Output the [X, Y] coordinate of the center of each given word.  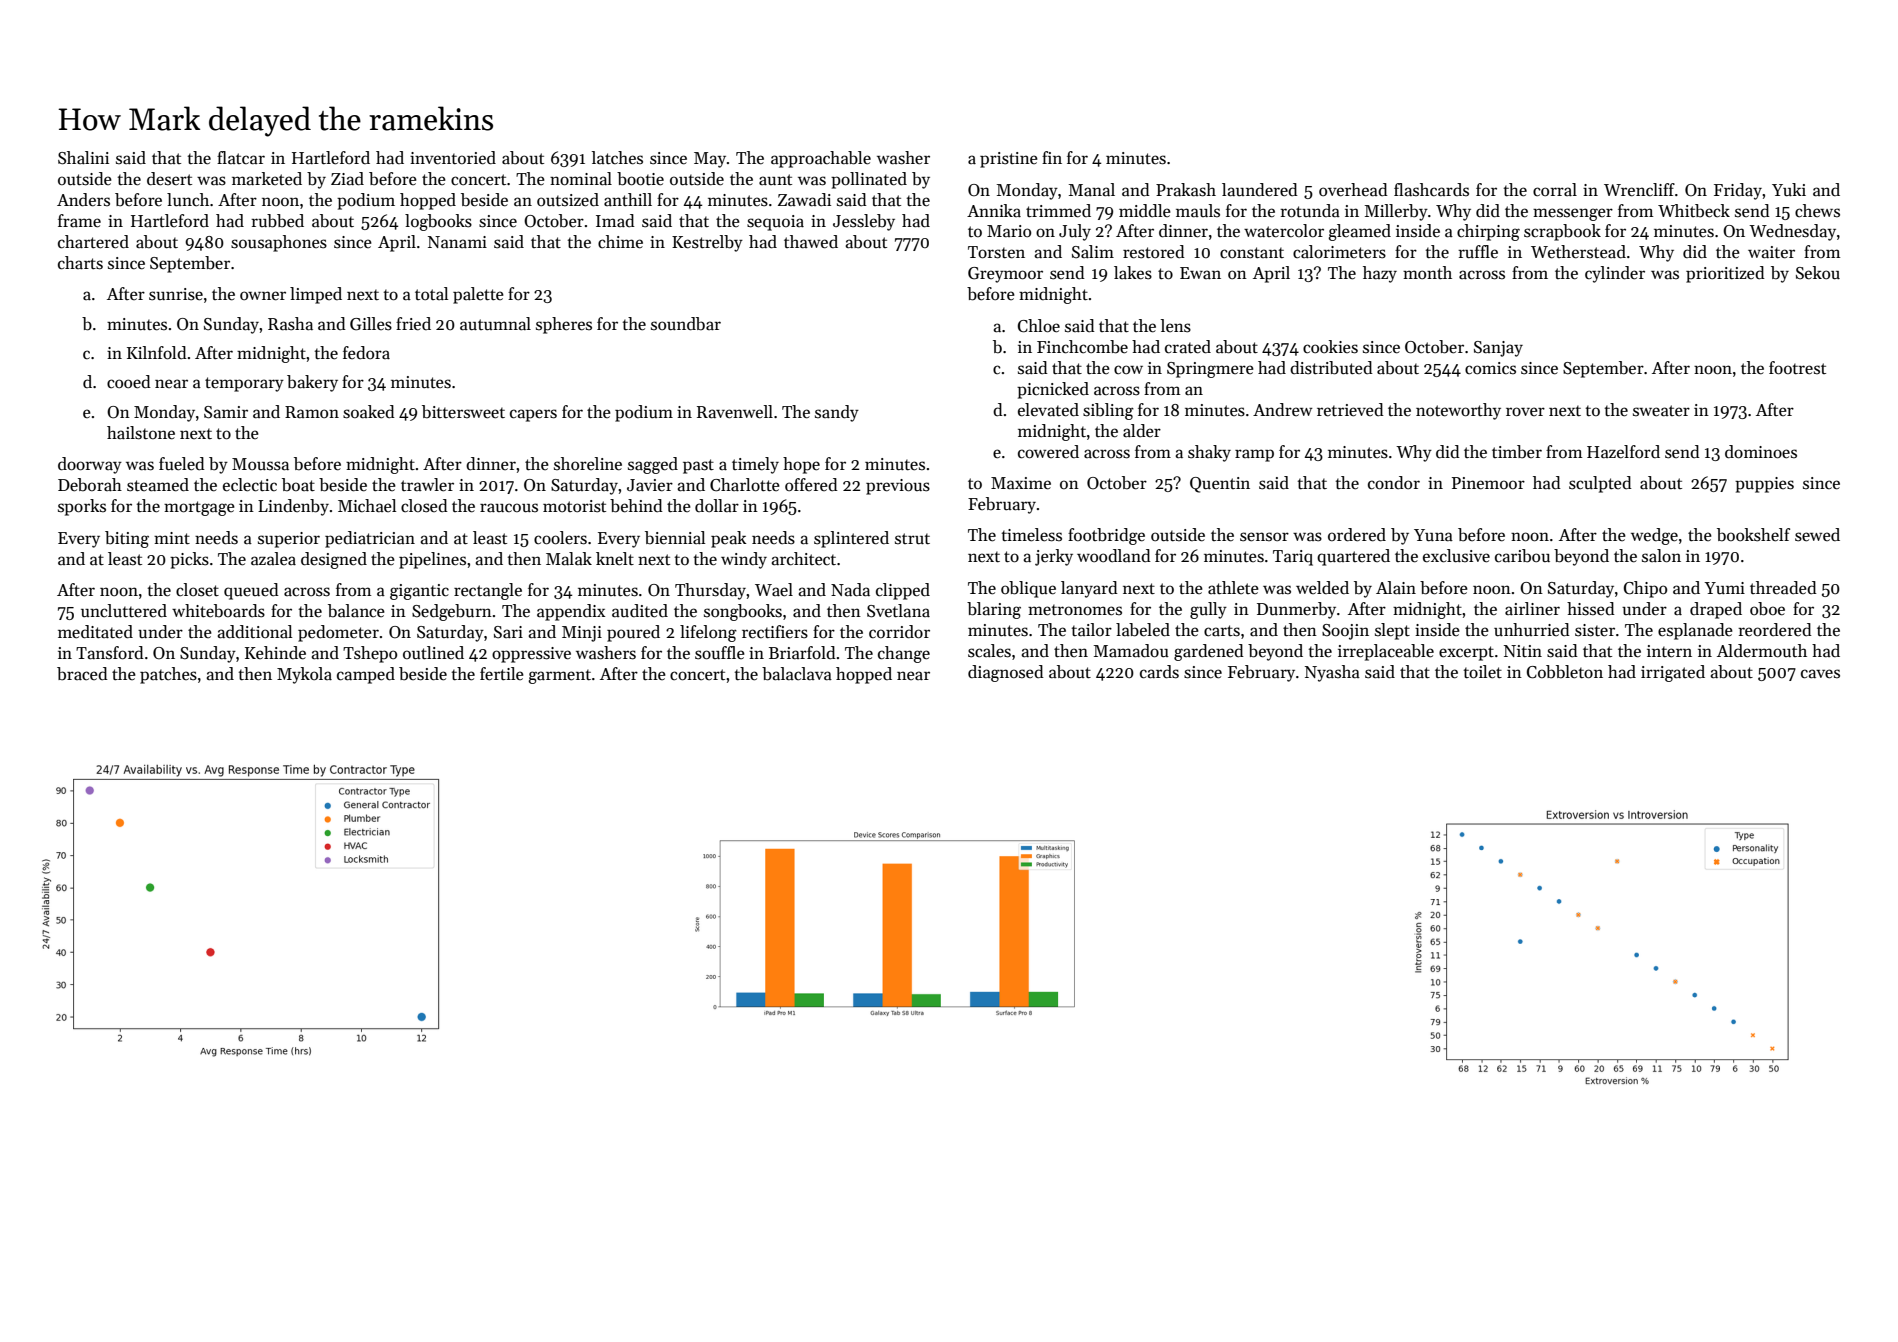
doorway [90, 465]
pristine [1009, 160]
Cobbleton [1565, 672]
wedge [1654, 536]
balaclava [797, 674]
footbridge [1106, 536]
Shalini [83, 158]
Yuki [1789, 190]
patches [168, 675]
